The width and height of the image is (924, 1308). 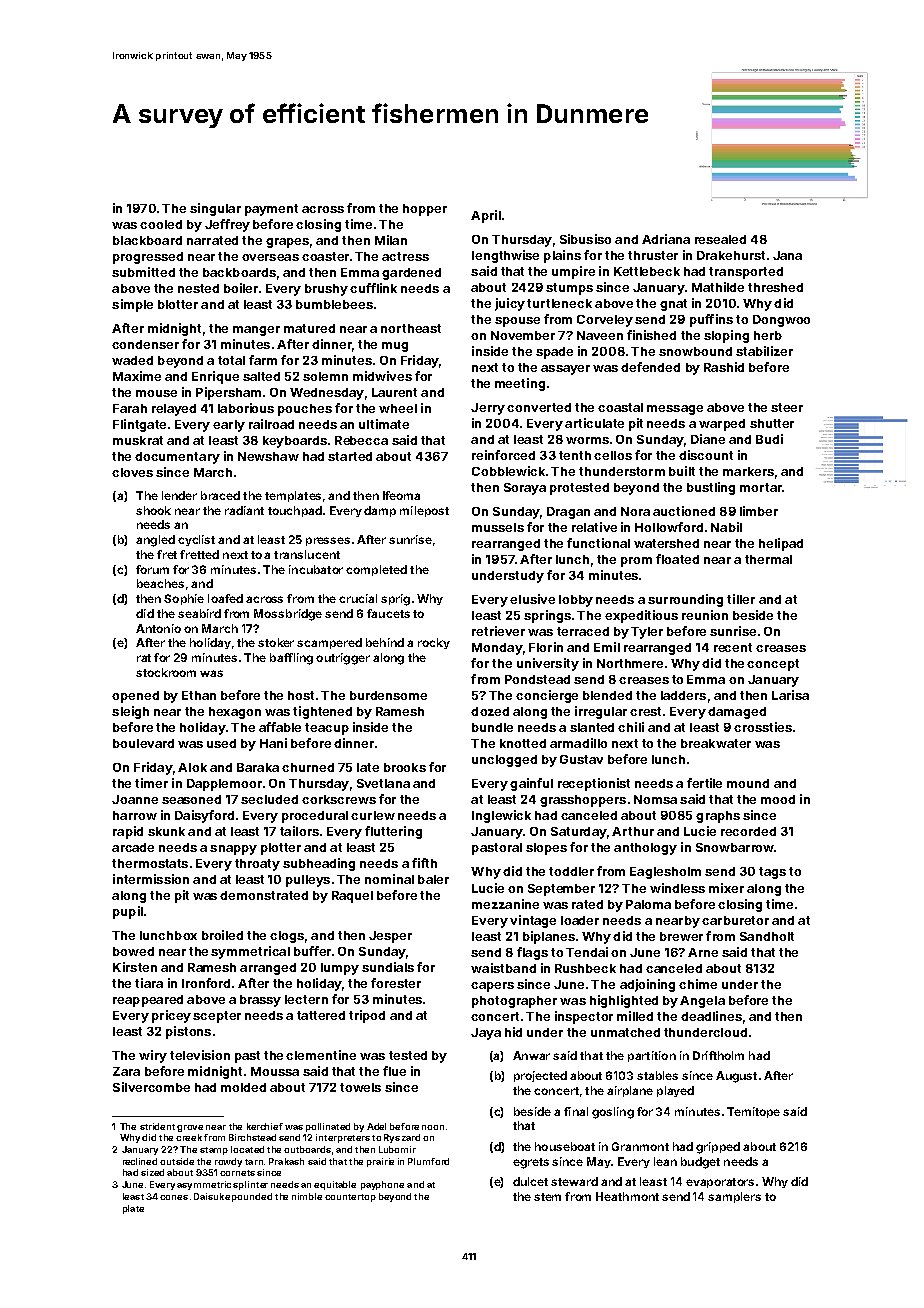 What do you see at coordinates (576, 601) in the image?
I see `lobby` at bounding box center [576, 601].
